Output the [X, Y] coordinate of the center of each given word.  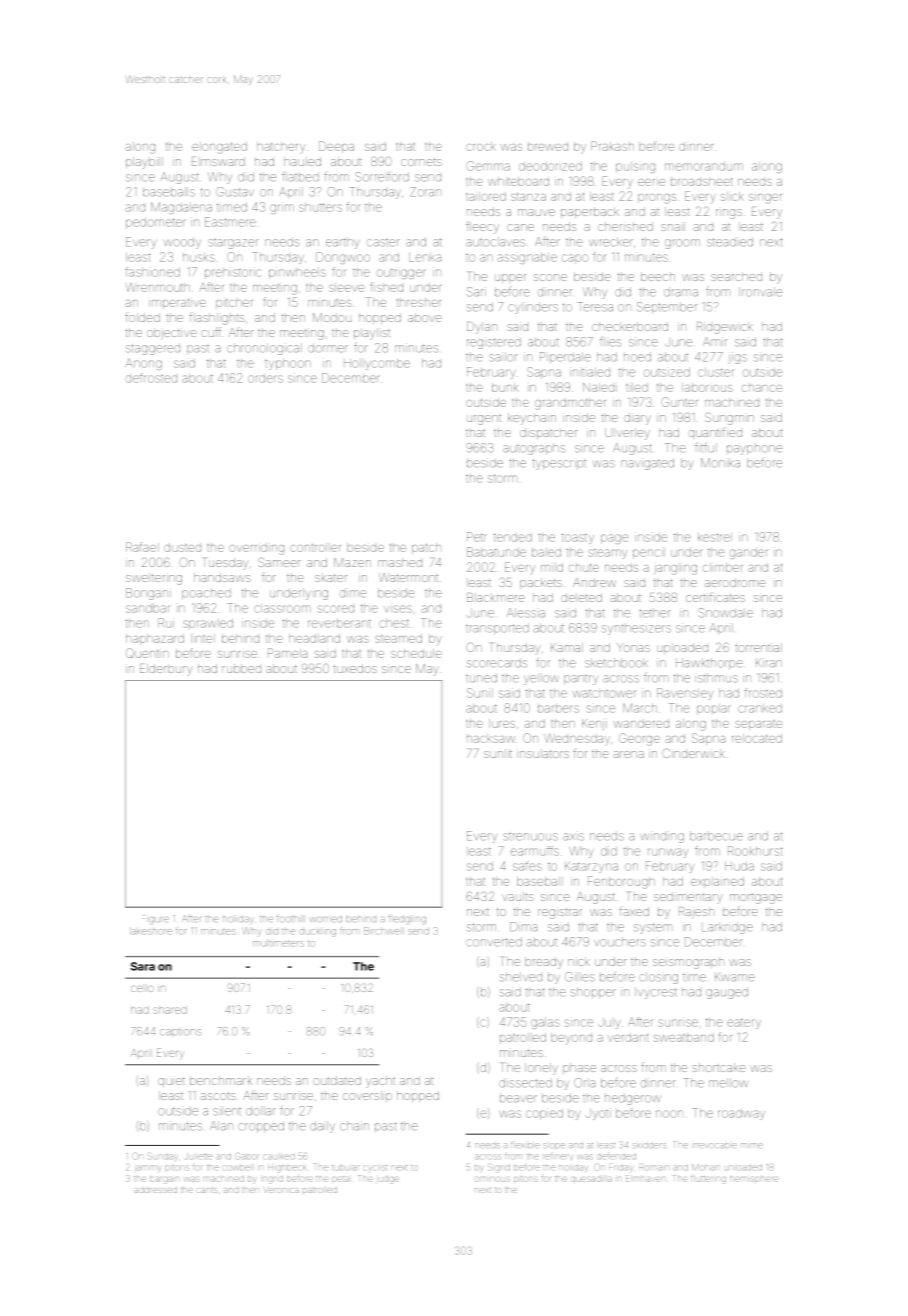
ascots [218, 1096]
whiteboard [518, 181]
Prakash [612, 146]
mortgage [756, 898]
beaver [518, 1098]
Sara [143, 966]
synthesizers [636, 629]
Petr [477, 537]
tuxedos [355, 668]
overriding [256, 549]
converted [494, 942]
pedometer [156, 223]
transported [497, 628]
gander [749, 553]
